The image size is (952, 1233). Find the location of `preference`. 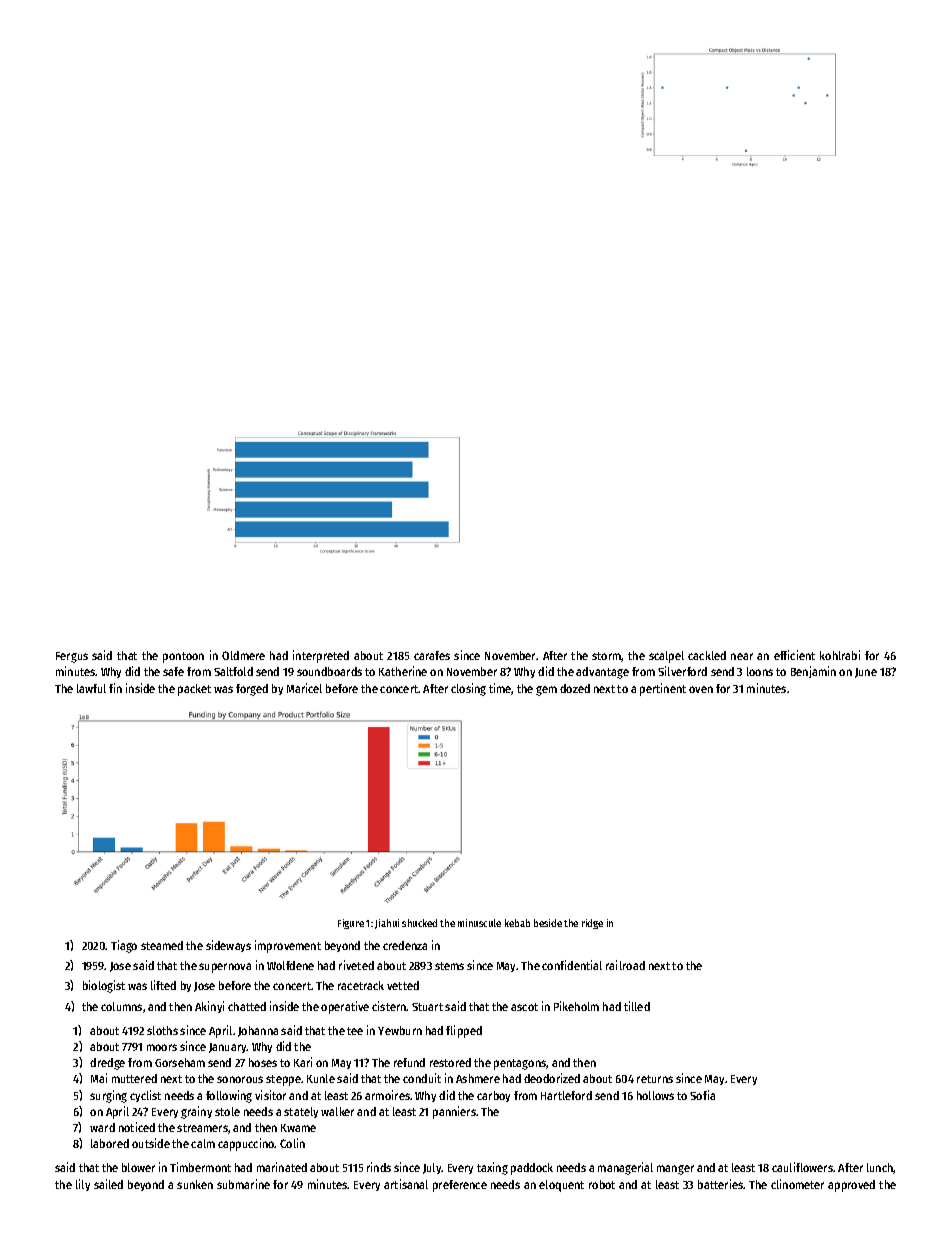

preference is located at coordinates (460, 1186).
